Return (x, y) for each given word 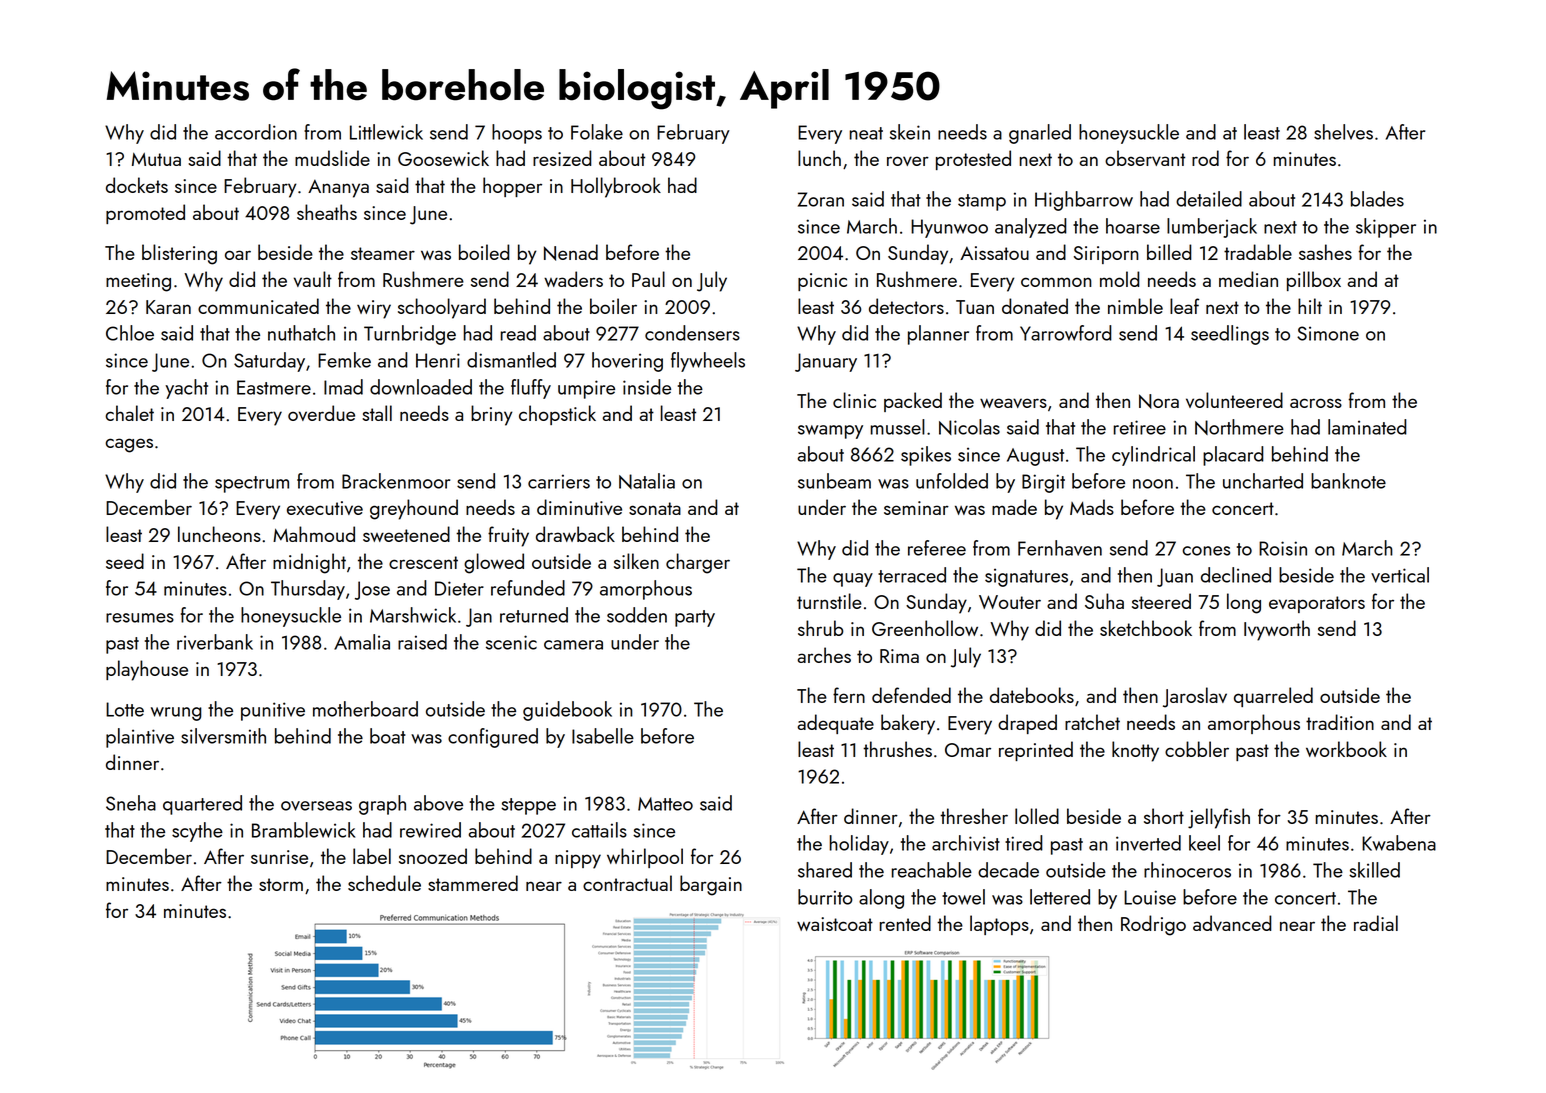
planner (938, 335)
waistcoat (835, 924)
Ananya (338, 188)
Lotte (125, 709)
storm (281, 884)
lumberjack (1212, 228)
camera (573, 645)
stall (377, 413)
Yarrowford (1066, 333)
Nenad (571, 252)
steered (1161, 601)
